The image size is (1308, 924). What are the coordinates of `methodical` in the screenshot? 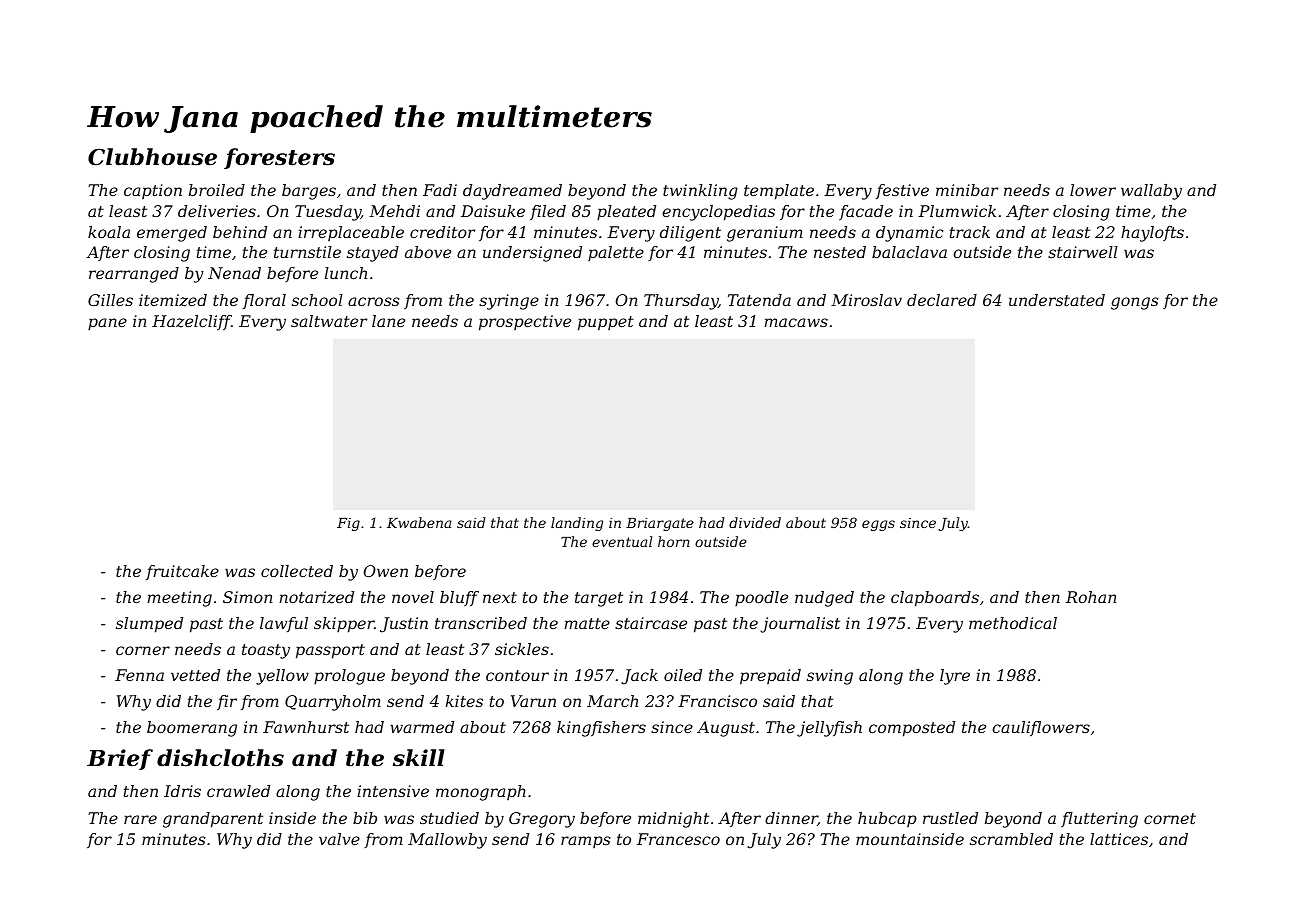 It's located at (1013, 623).
